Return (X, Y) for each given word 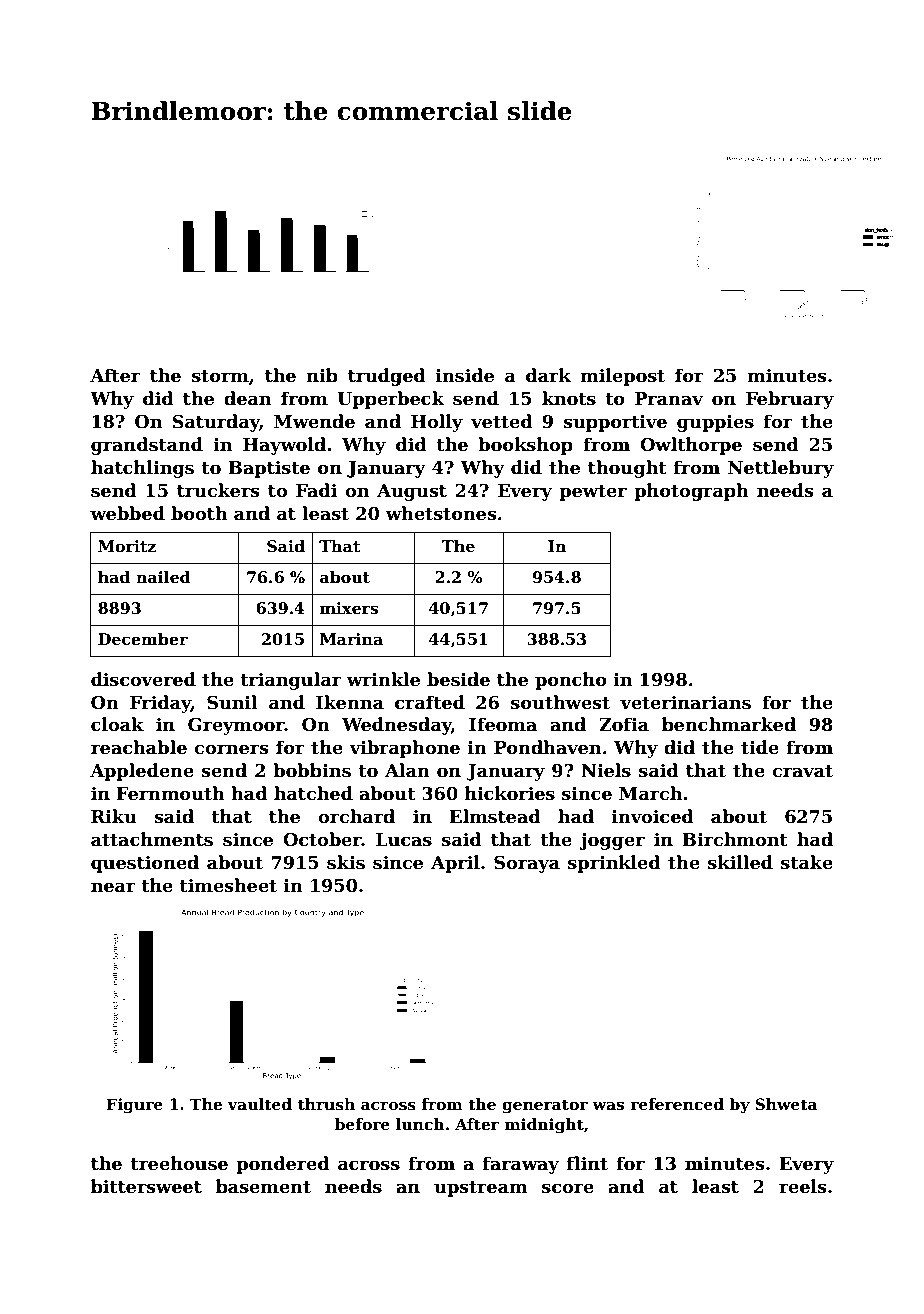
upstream (481, 1189)
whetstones (441, 513)
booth (199, 513)
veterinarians (685, 703)
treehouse (179, 1163)
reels (803, 1186)
